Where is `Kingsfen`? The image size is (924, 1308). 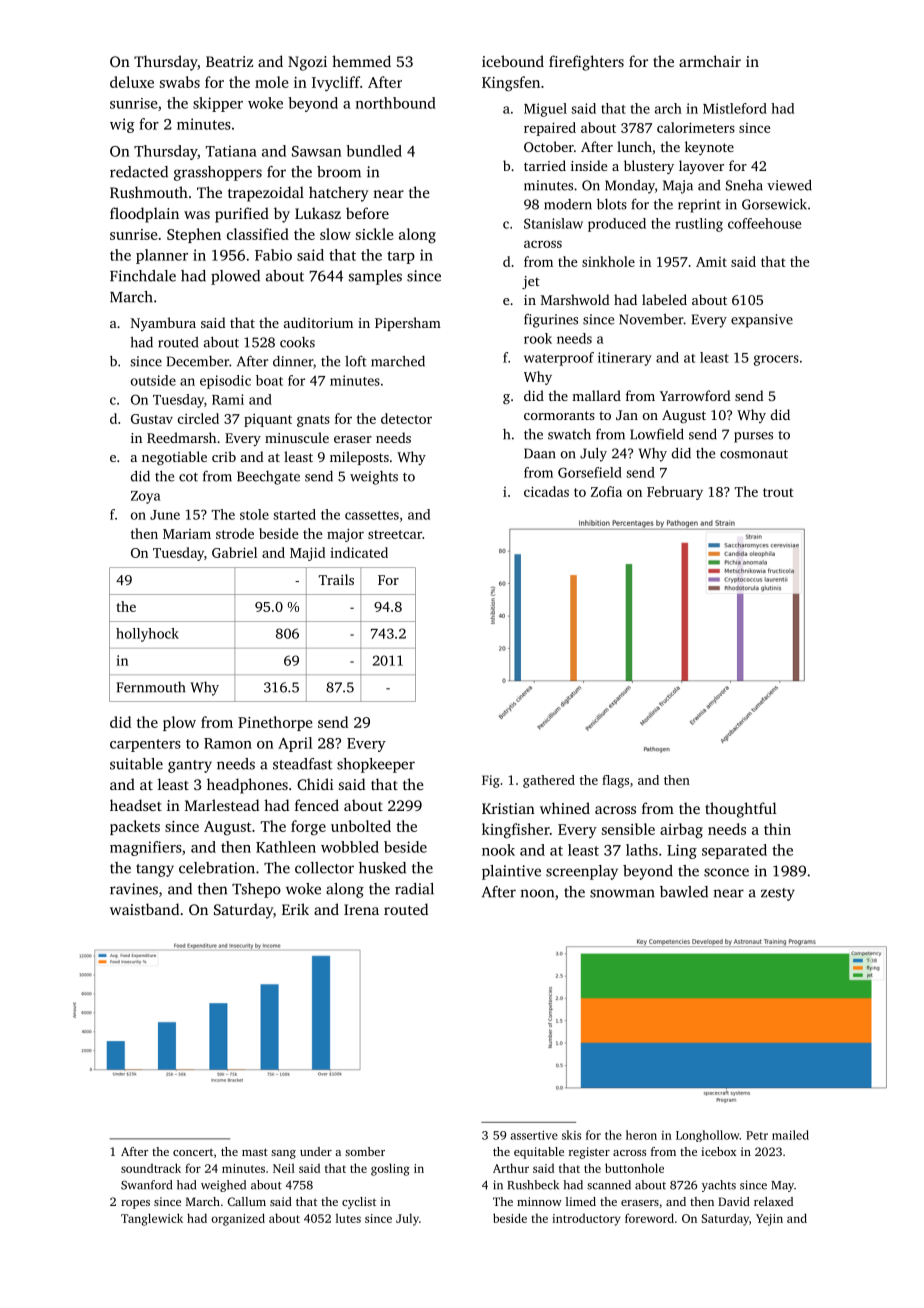 Kingsfen is located at coordinates (511, 84).
